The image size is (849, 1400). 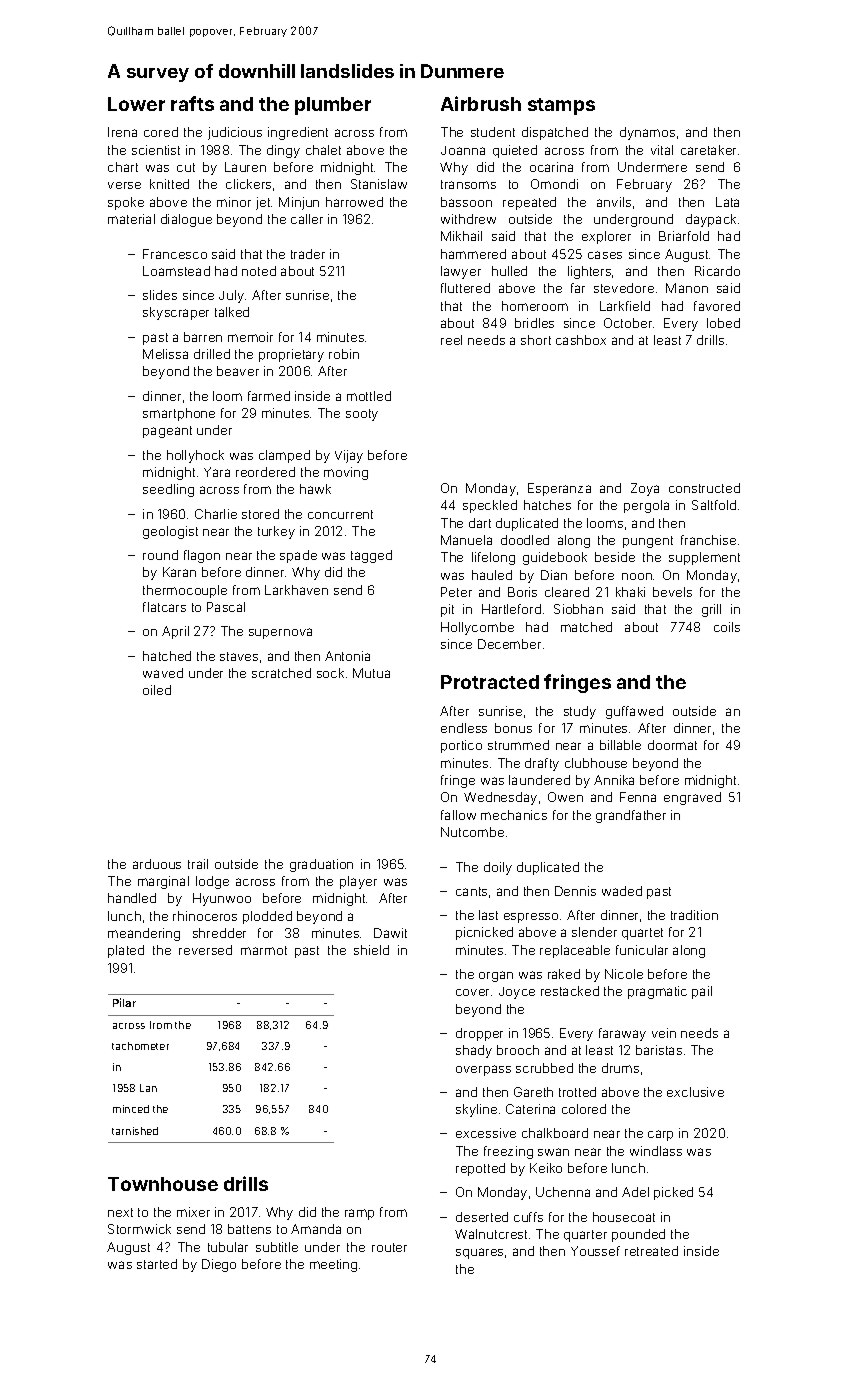 I want to click on espresso, so click(x=531, y=918).
